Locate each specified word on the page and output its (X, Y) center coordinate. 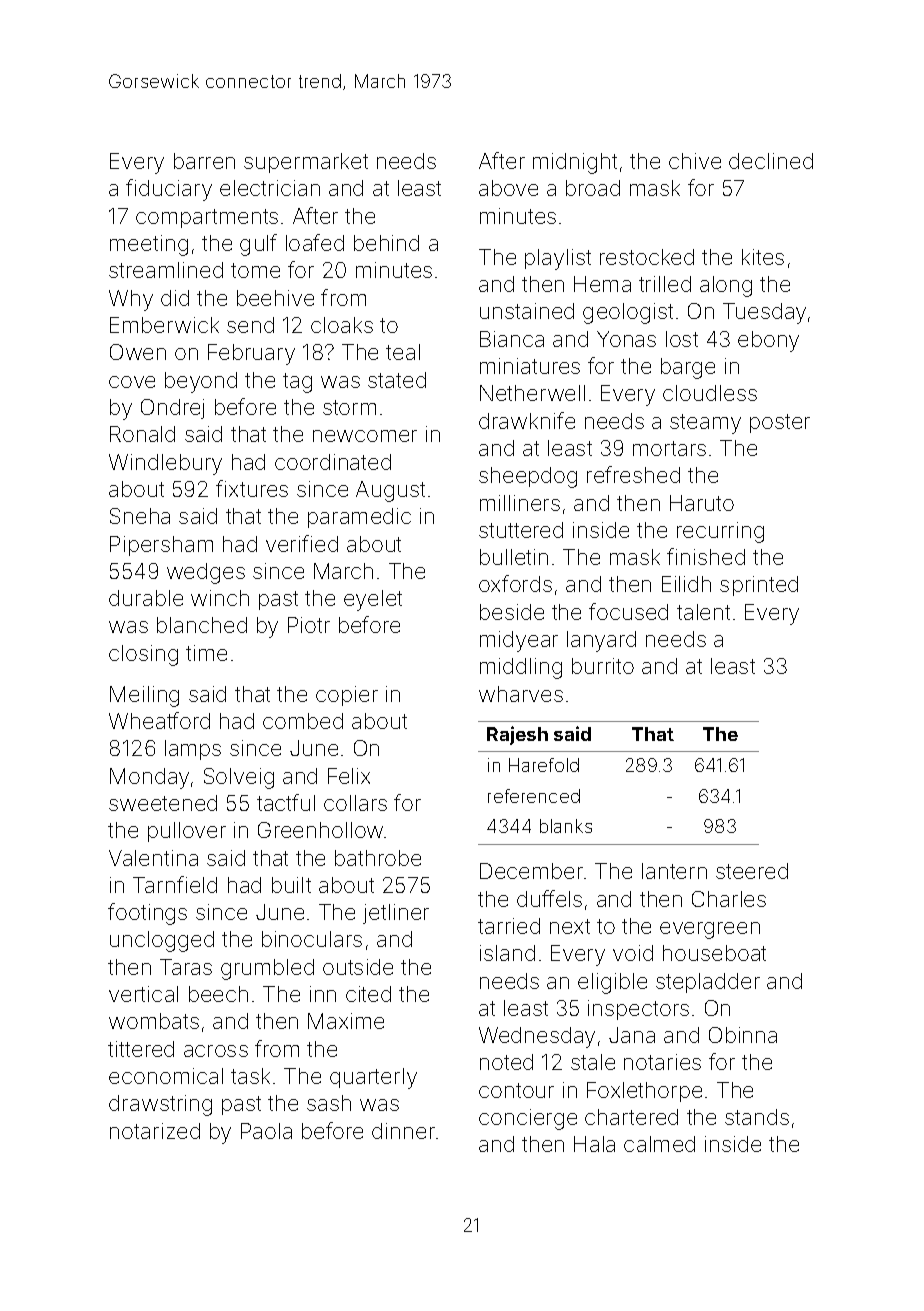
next (570, 926)
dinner (403, 1131)
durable (146, 598)
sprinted (759, 586)
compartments (207, 218)
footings (147, 914)
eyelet (373, 600)
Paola (266, 1131)
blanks (566, 826)
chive (695, 161)
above (508, 188)
